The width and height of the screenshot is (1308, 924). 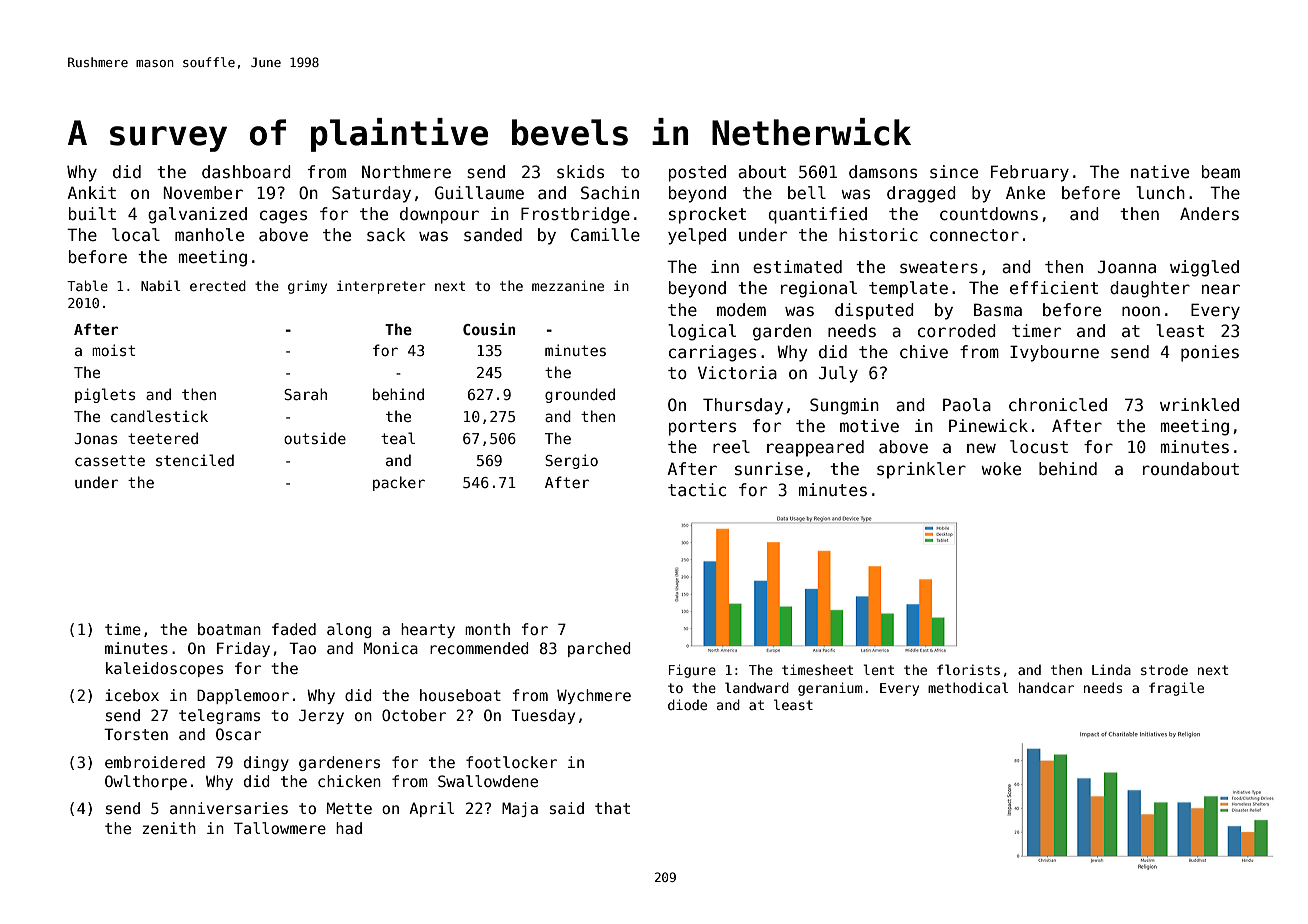 What do you see at coordinates (195, 460) in the screenshot?
I see `stenciled` at bounding box center [195, 460].
